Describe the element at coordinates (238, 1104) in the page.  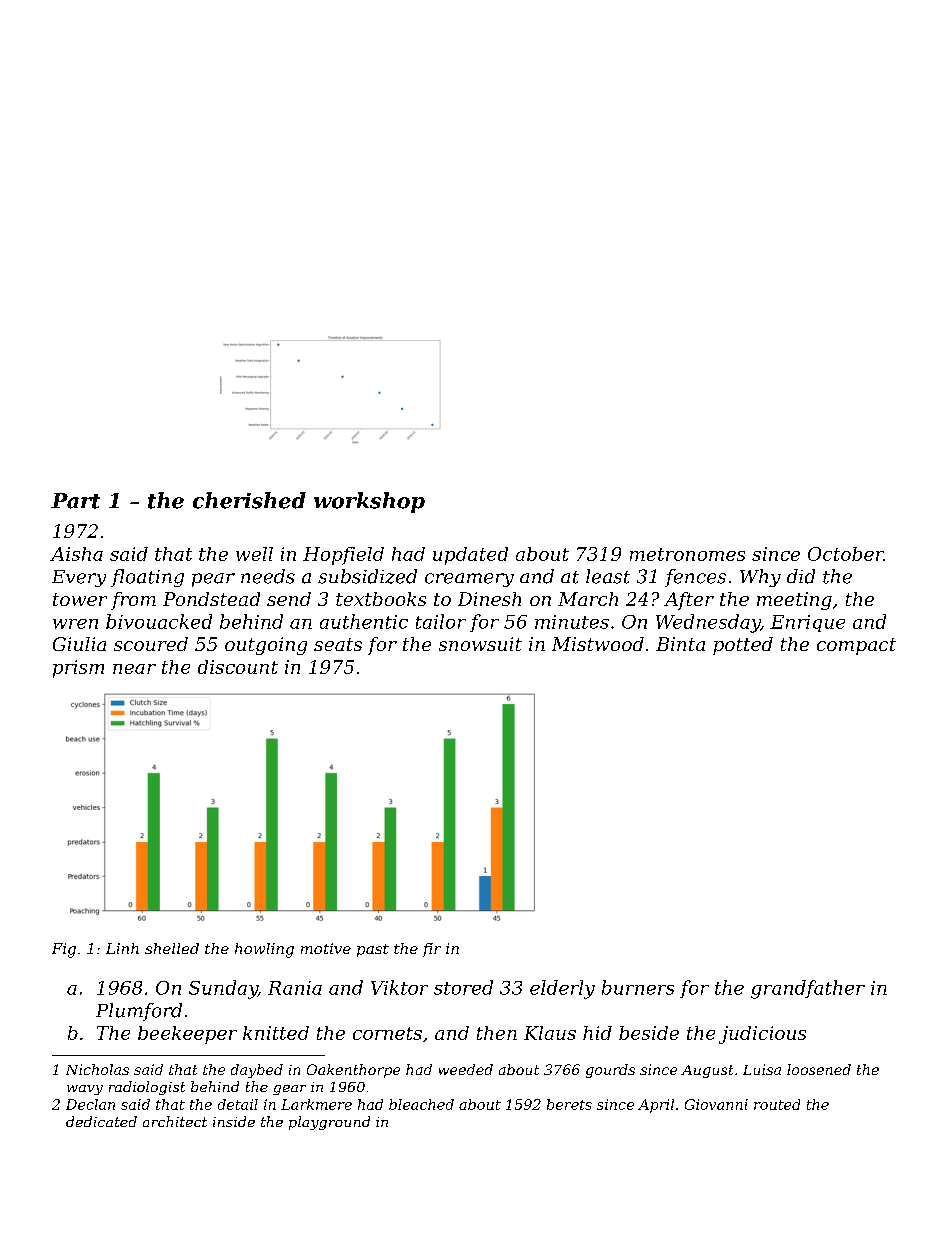
I see `detail` at that location.
